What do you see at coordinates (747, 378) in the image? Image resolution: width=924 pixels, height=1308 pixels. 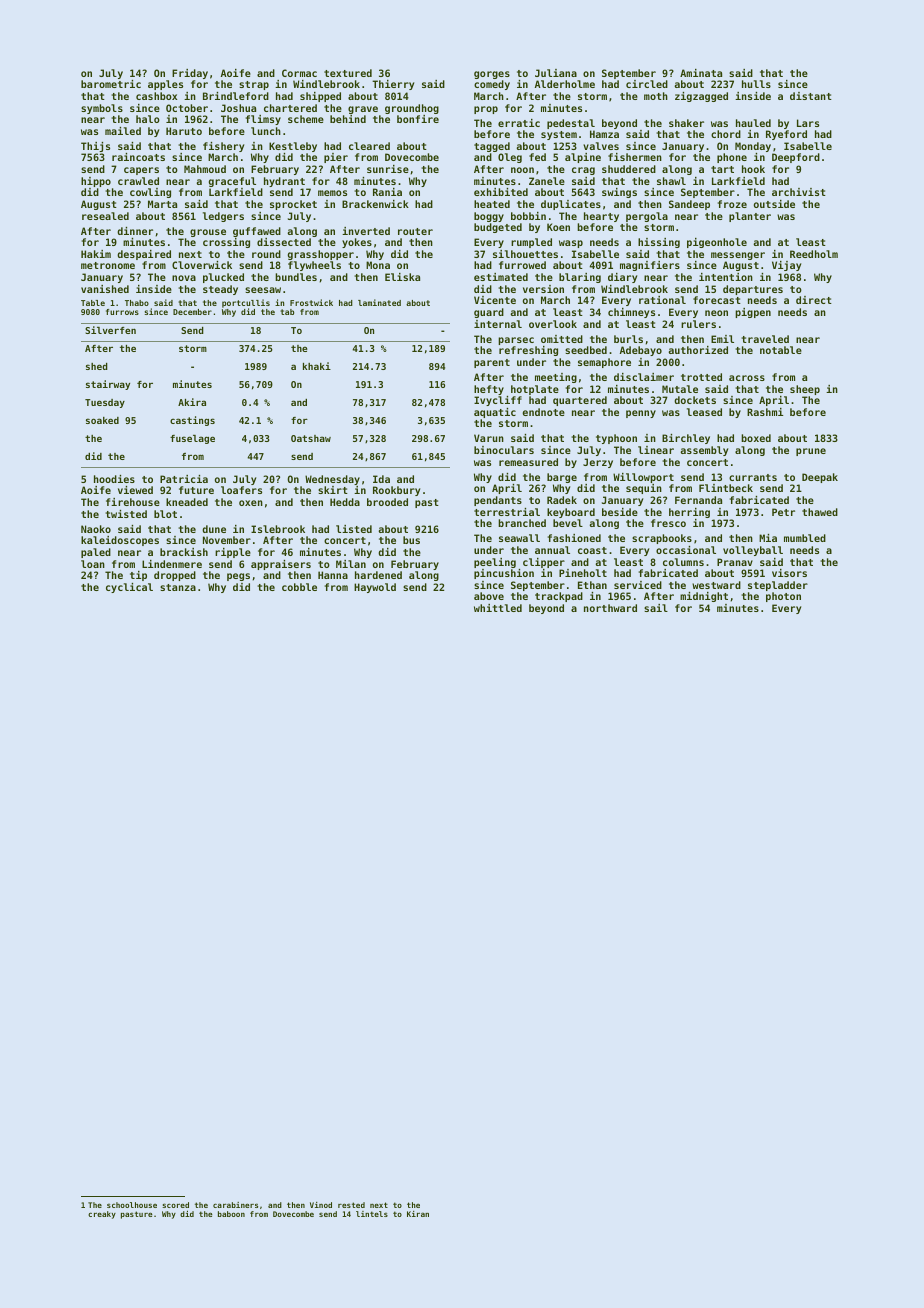 I see `across` at bounding box center [747, 378].
